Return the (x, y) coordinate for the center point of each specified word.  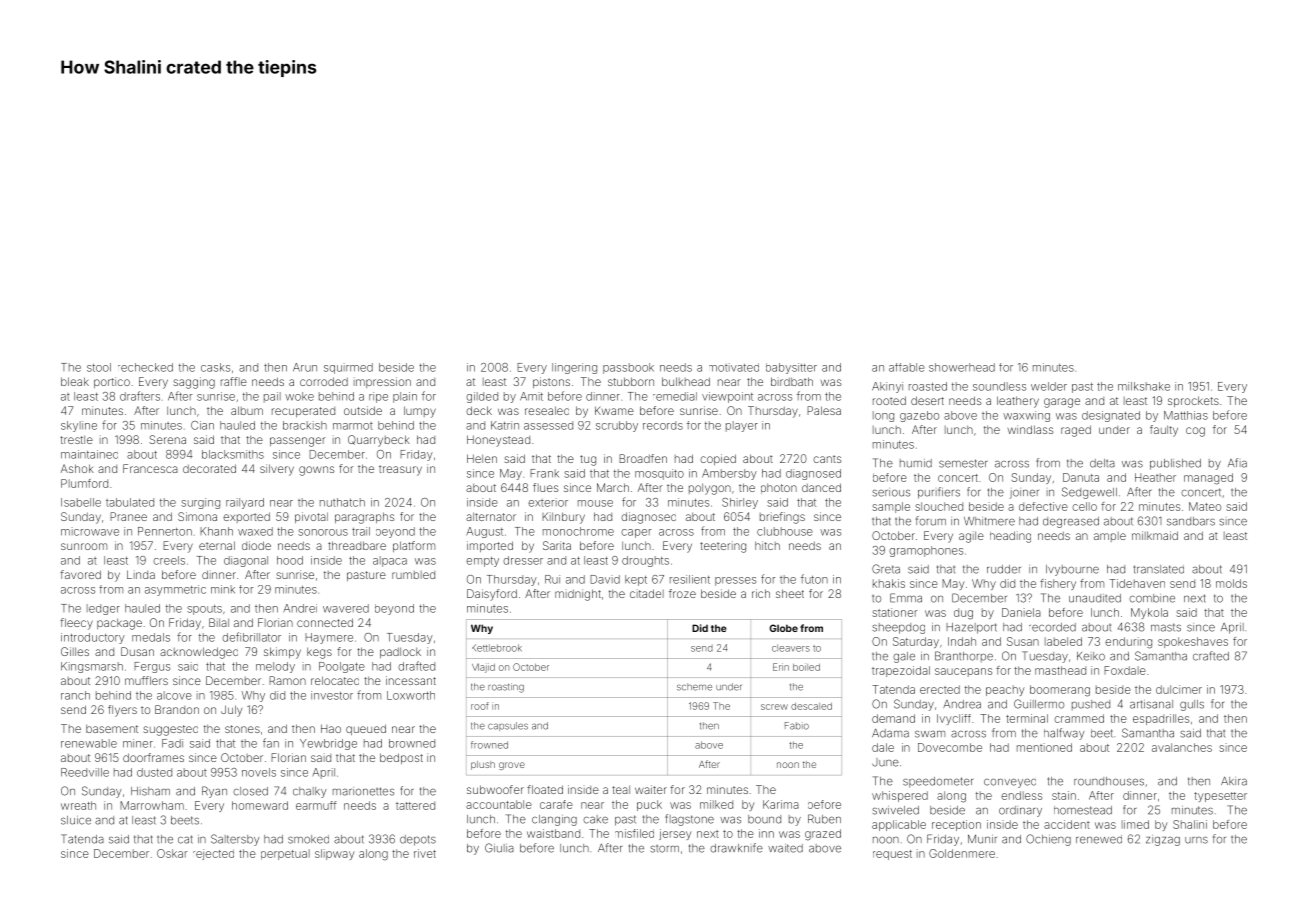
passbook (628, 368)
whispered (900, 796)
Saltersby (235, 840)
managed (1208, 479)
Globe (783, 628)
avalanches (1182, 747)
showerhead (962, 367)
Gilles (75, 651)
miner (138, 743)
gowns (316, 471)
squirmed (348, 368)
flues (545, 487)
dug (963, 614)
